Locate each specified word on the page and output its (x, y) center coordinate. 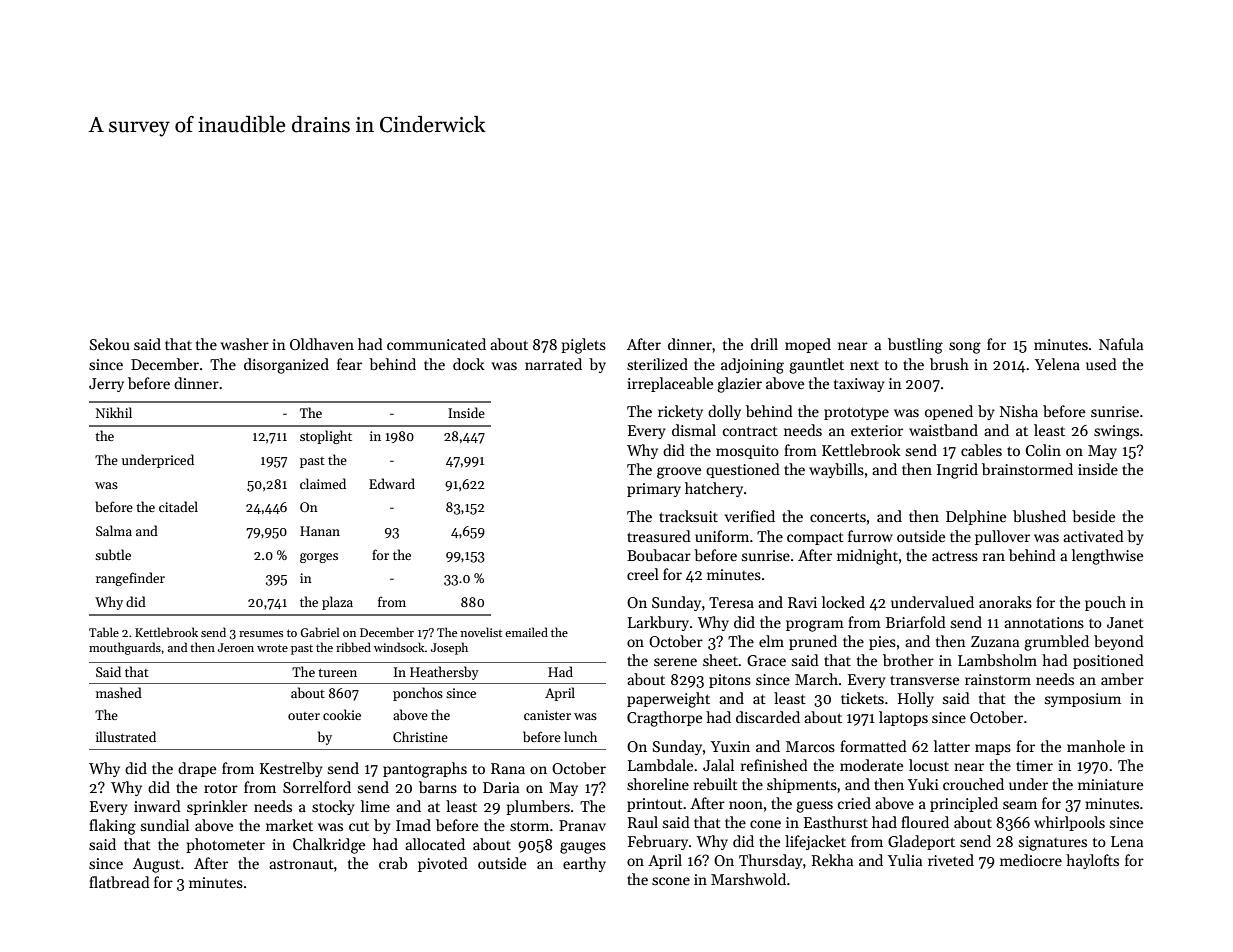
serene (675, 662)
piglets (583, 346)
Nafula (1121, 344)
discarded (768, 717)
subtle (113, 554)
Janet (1125, 622)
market (289, 825)
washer (245, 344)
